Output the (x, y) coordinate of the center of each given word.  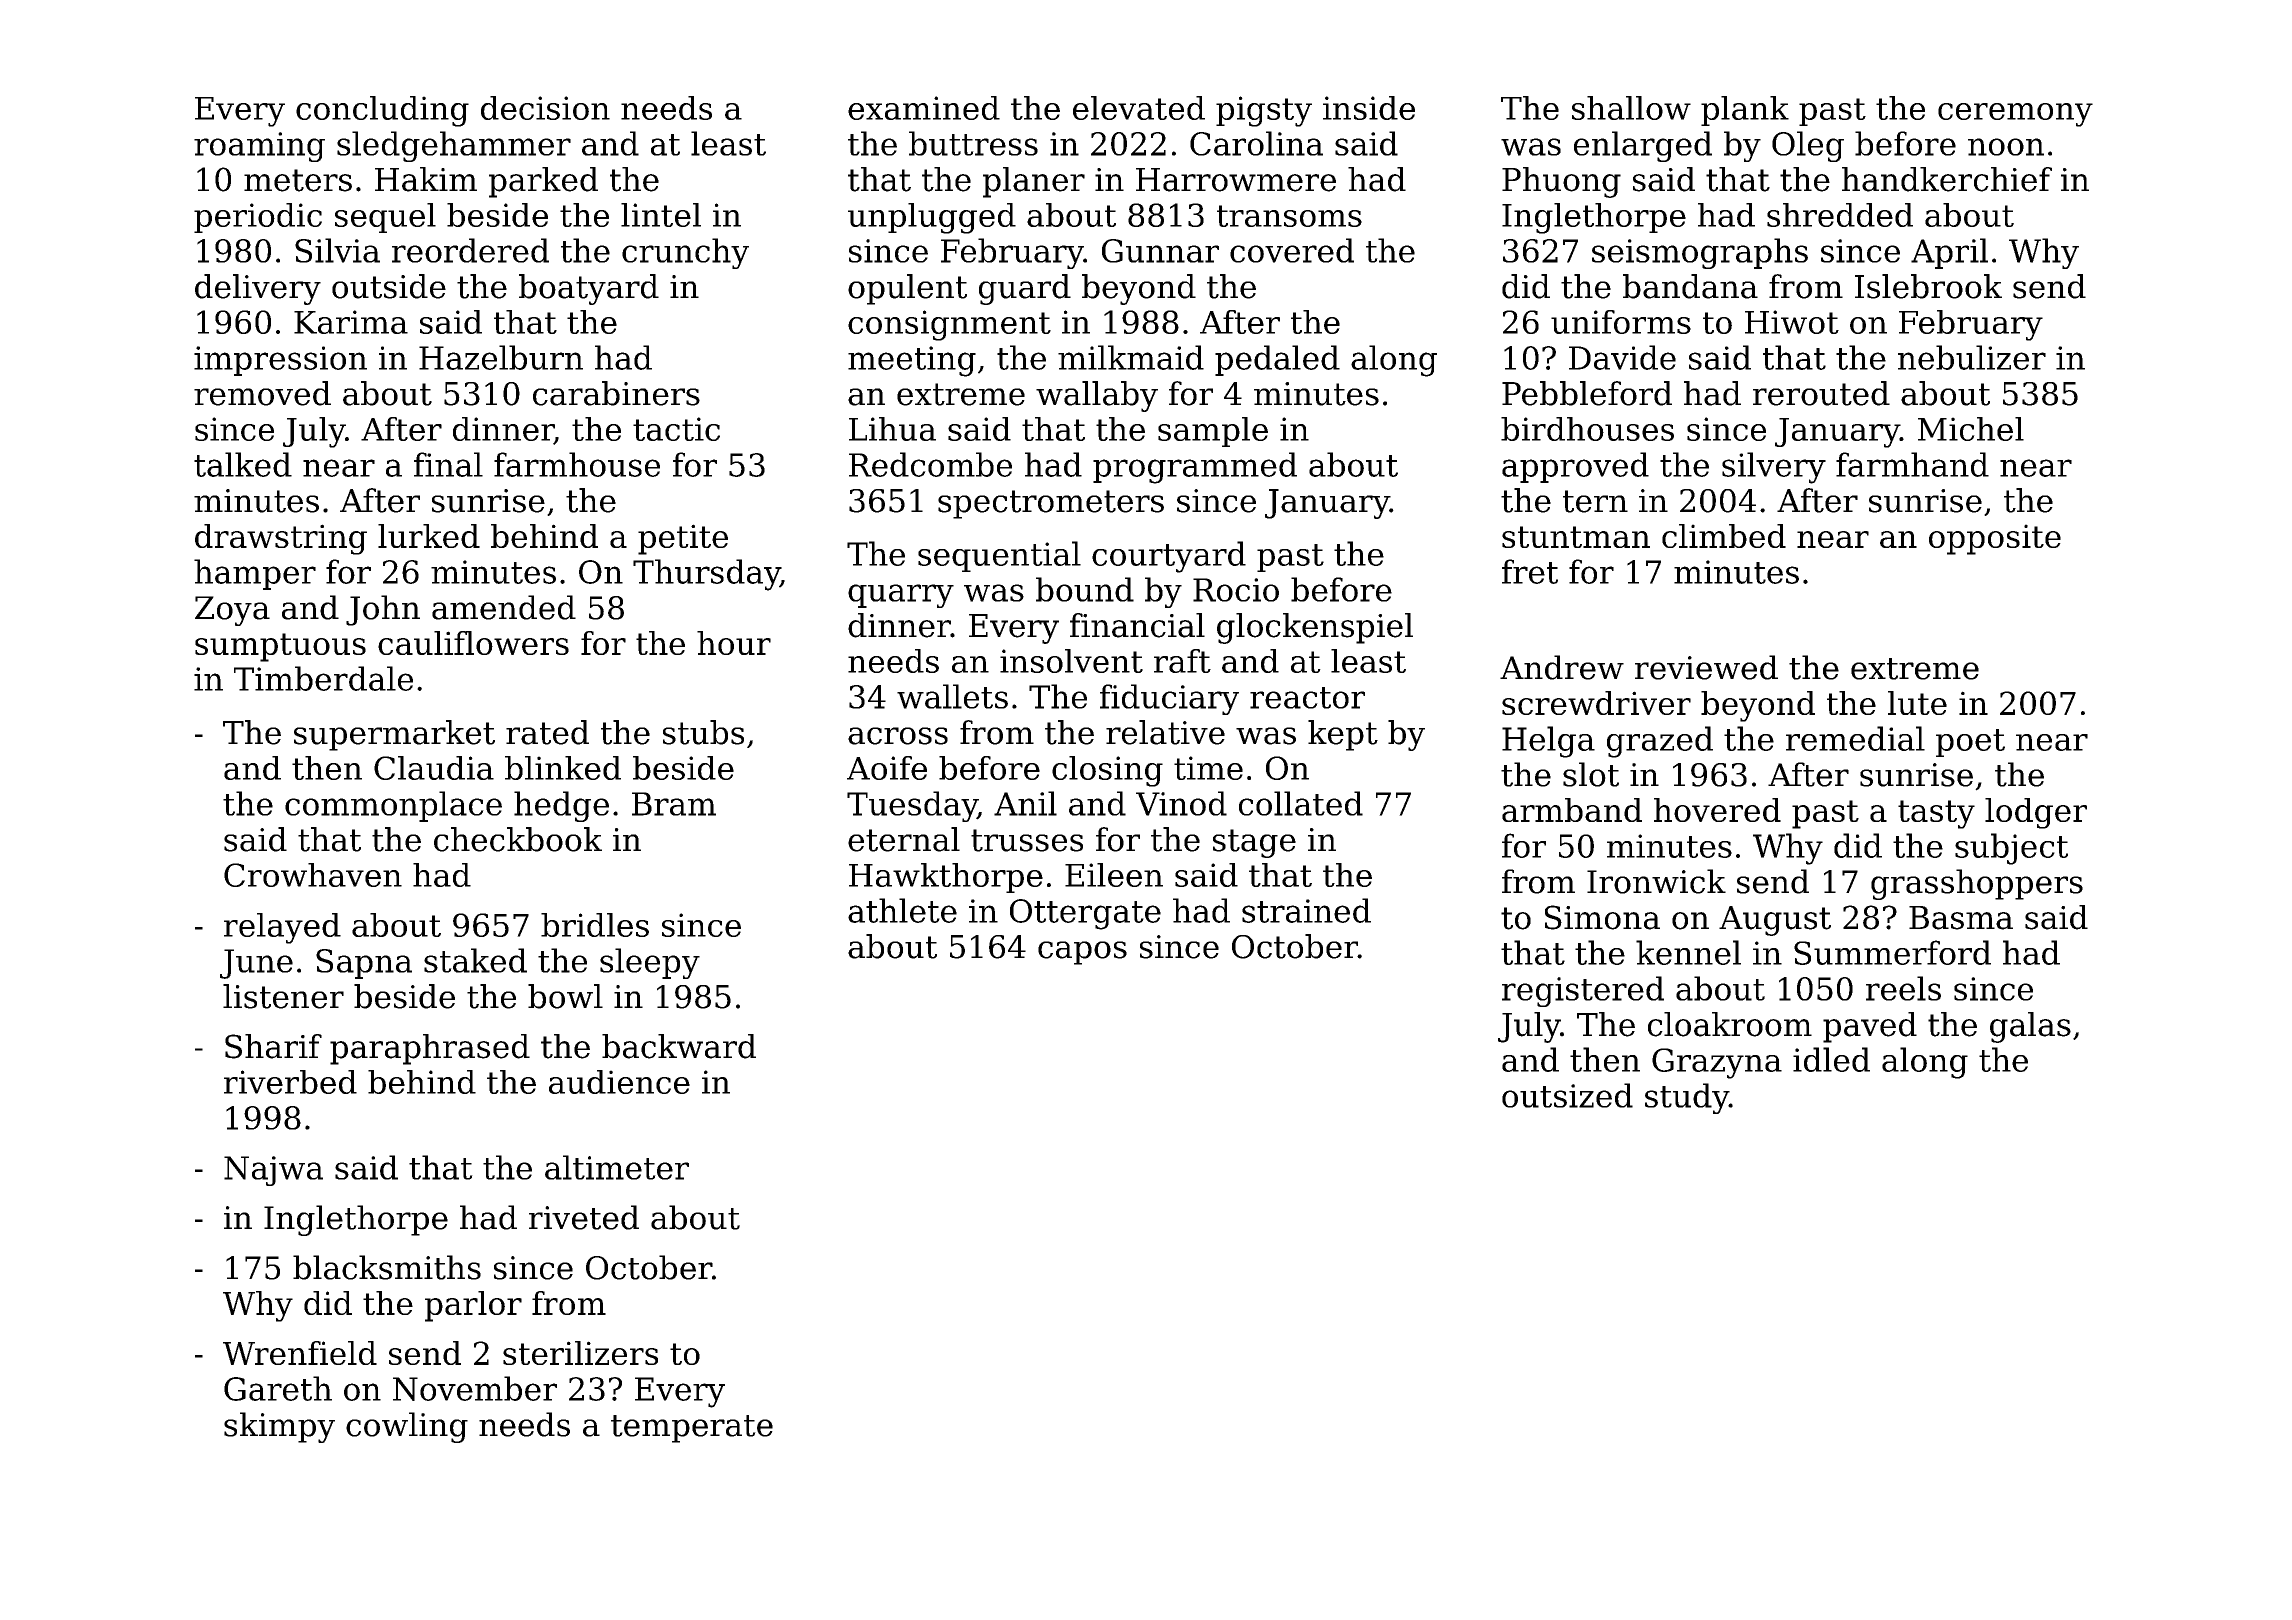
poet (1970, 743)
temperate (692, 1429)
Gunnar (1160, 251)
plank (1745, 111)
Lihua (892, 429)
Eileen (1114, 875)
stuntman (1576, 537)
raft (1182, 661)
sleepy (650, 963)
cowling (407, 1427)
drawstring (281, 539)
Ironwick (1656, 881)
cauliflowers (473, 643)
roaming (259, 147)
